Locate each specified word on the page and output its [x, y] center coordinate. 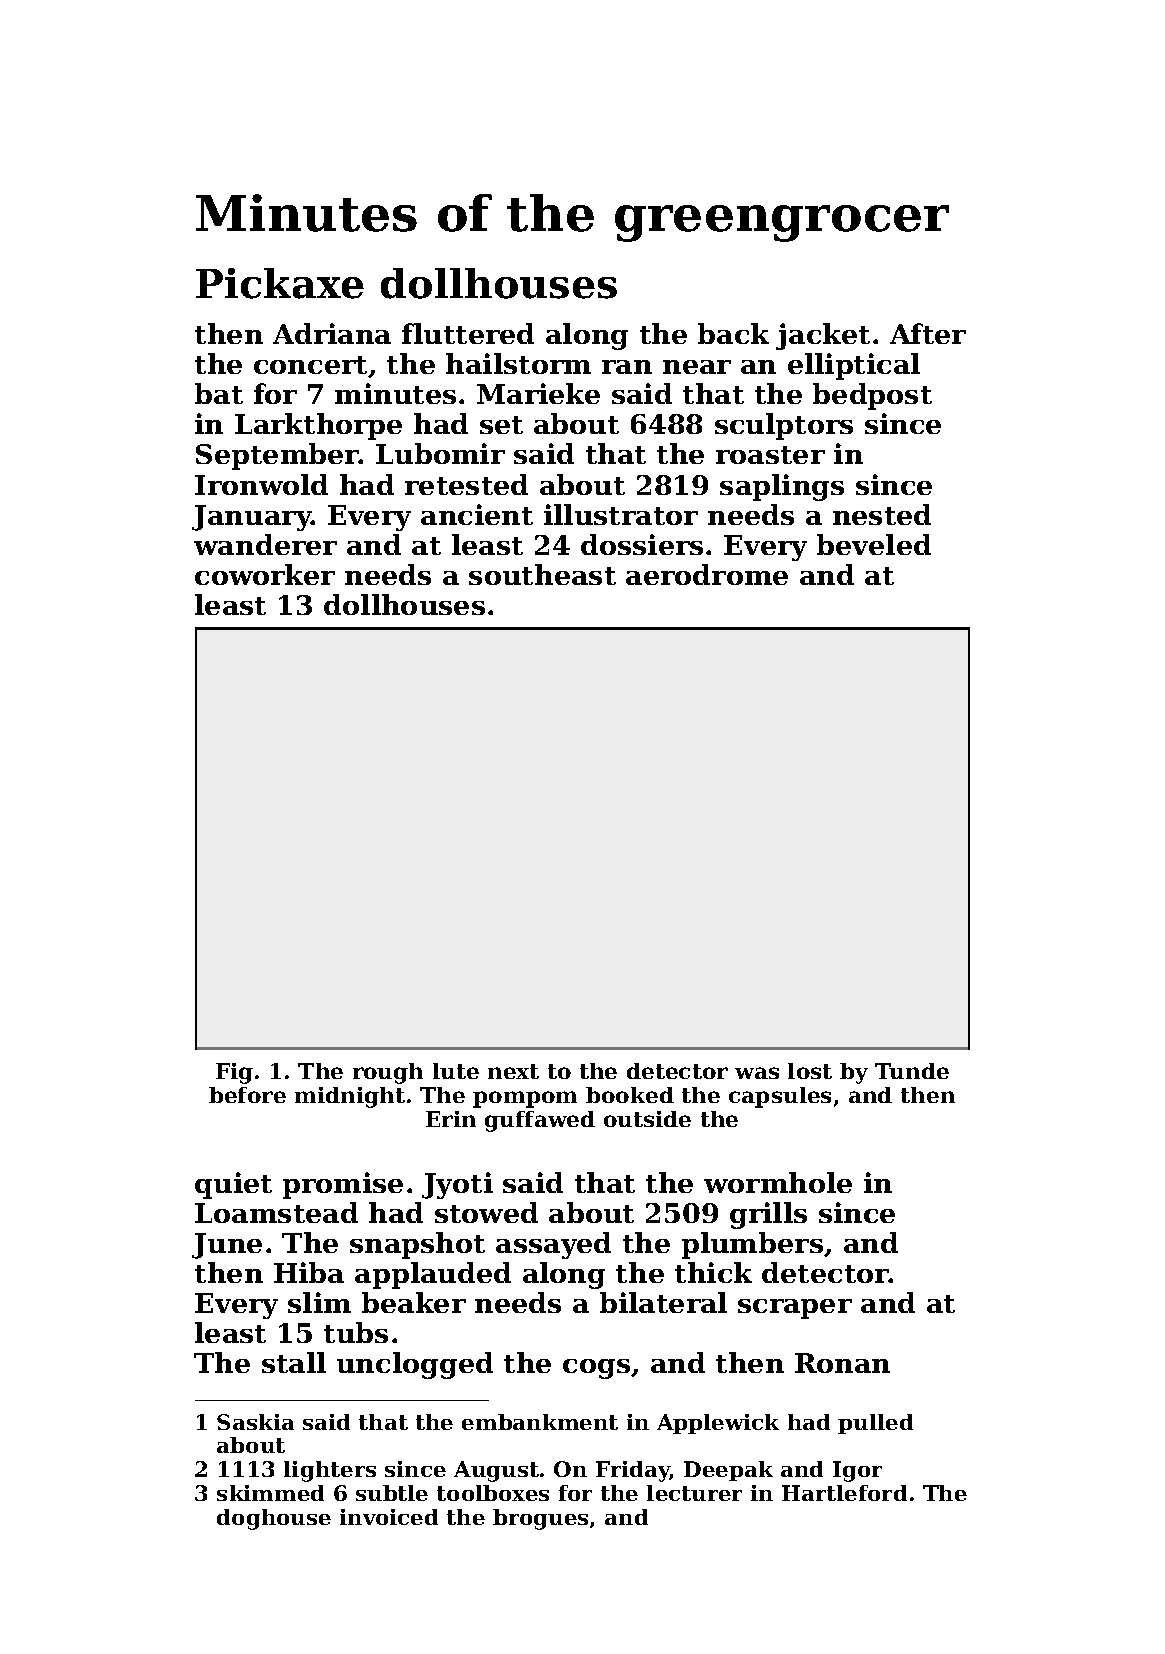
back [733, 333]
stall [294, 1362]
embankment [540, 1422]
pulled [875, 1424]
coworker [265, 574]
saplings [782, 487]
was [757, 1073]
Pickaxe [280, 283]
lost [810, 1071]
